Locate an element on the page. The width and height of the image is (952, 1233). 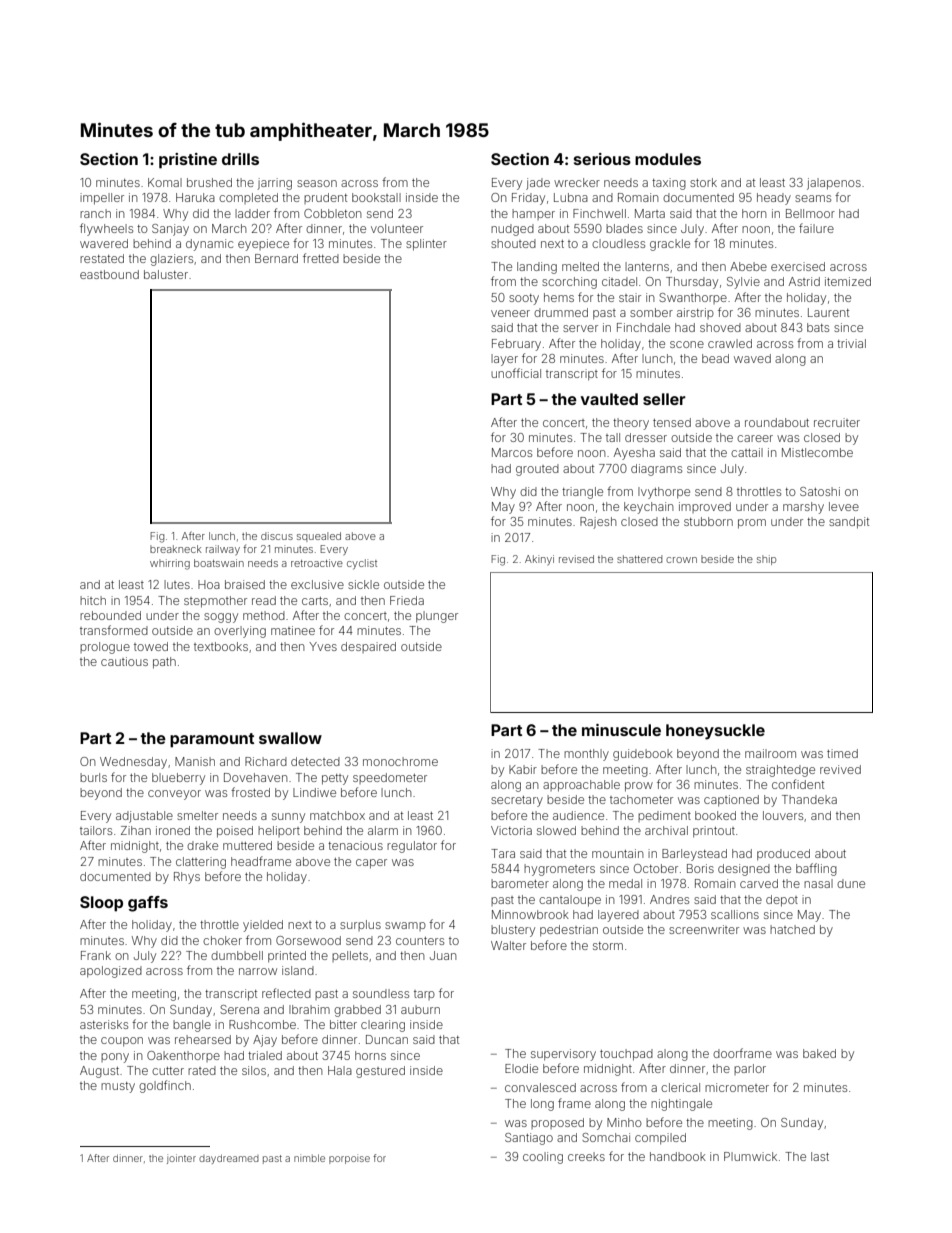
modules is located at coordinates (668, 159).
